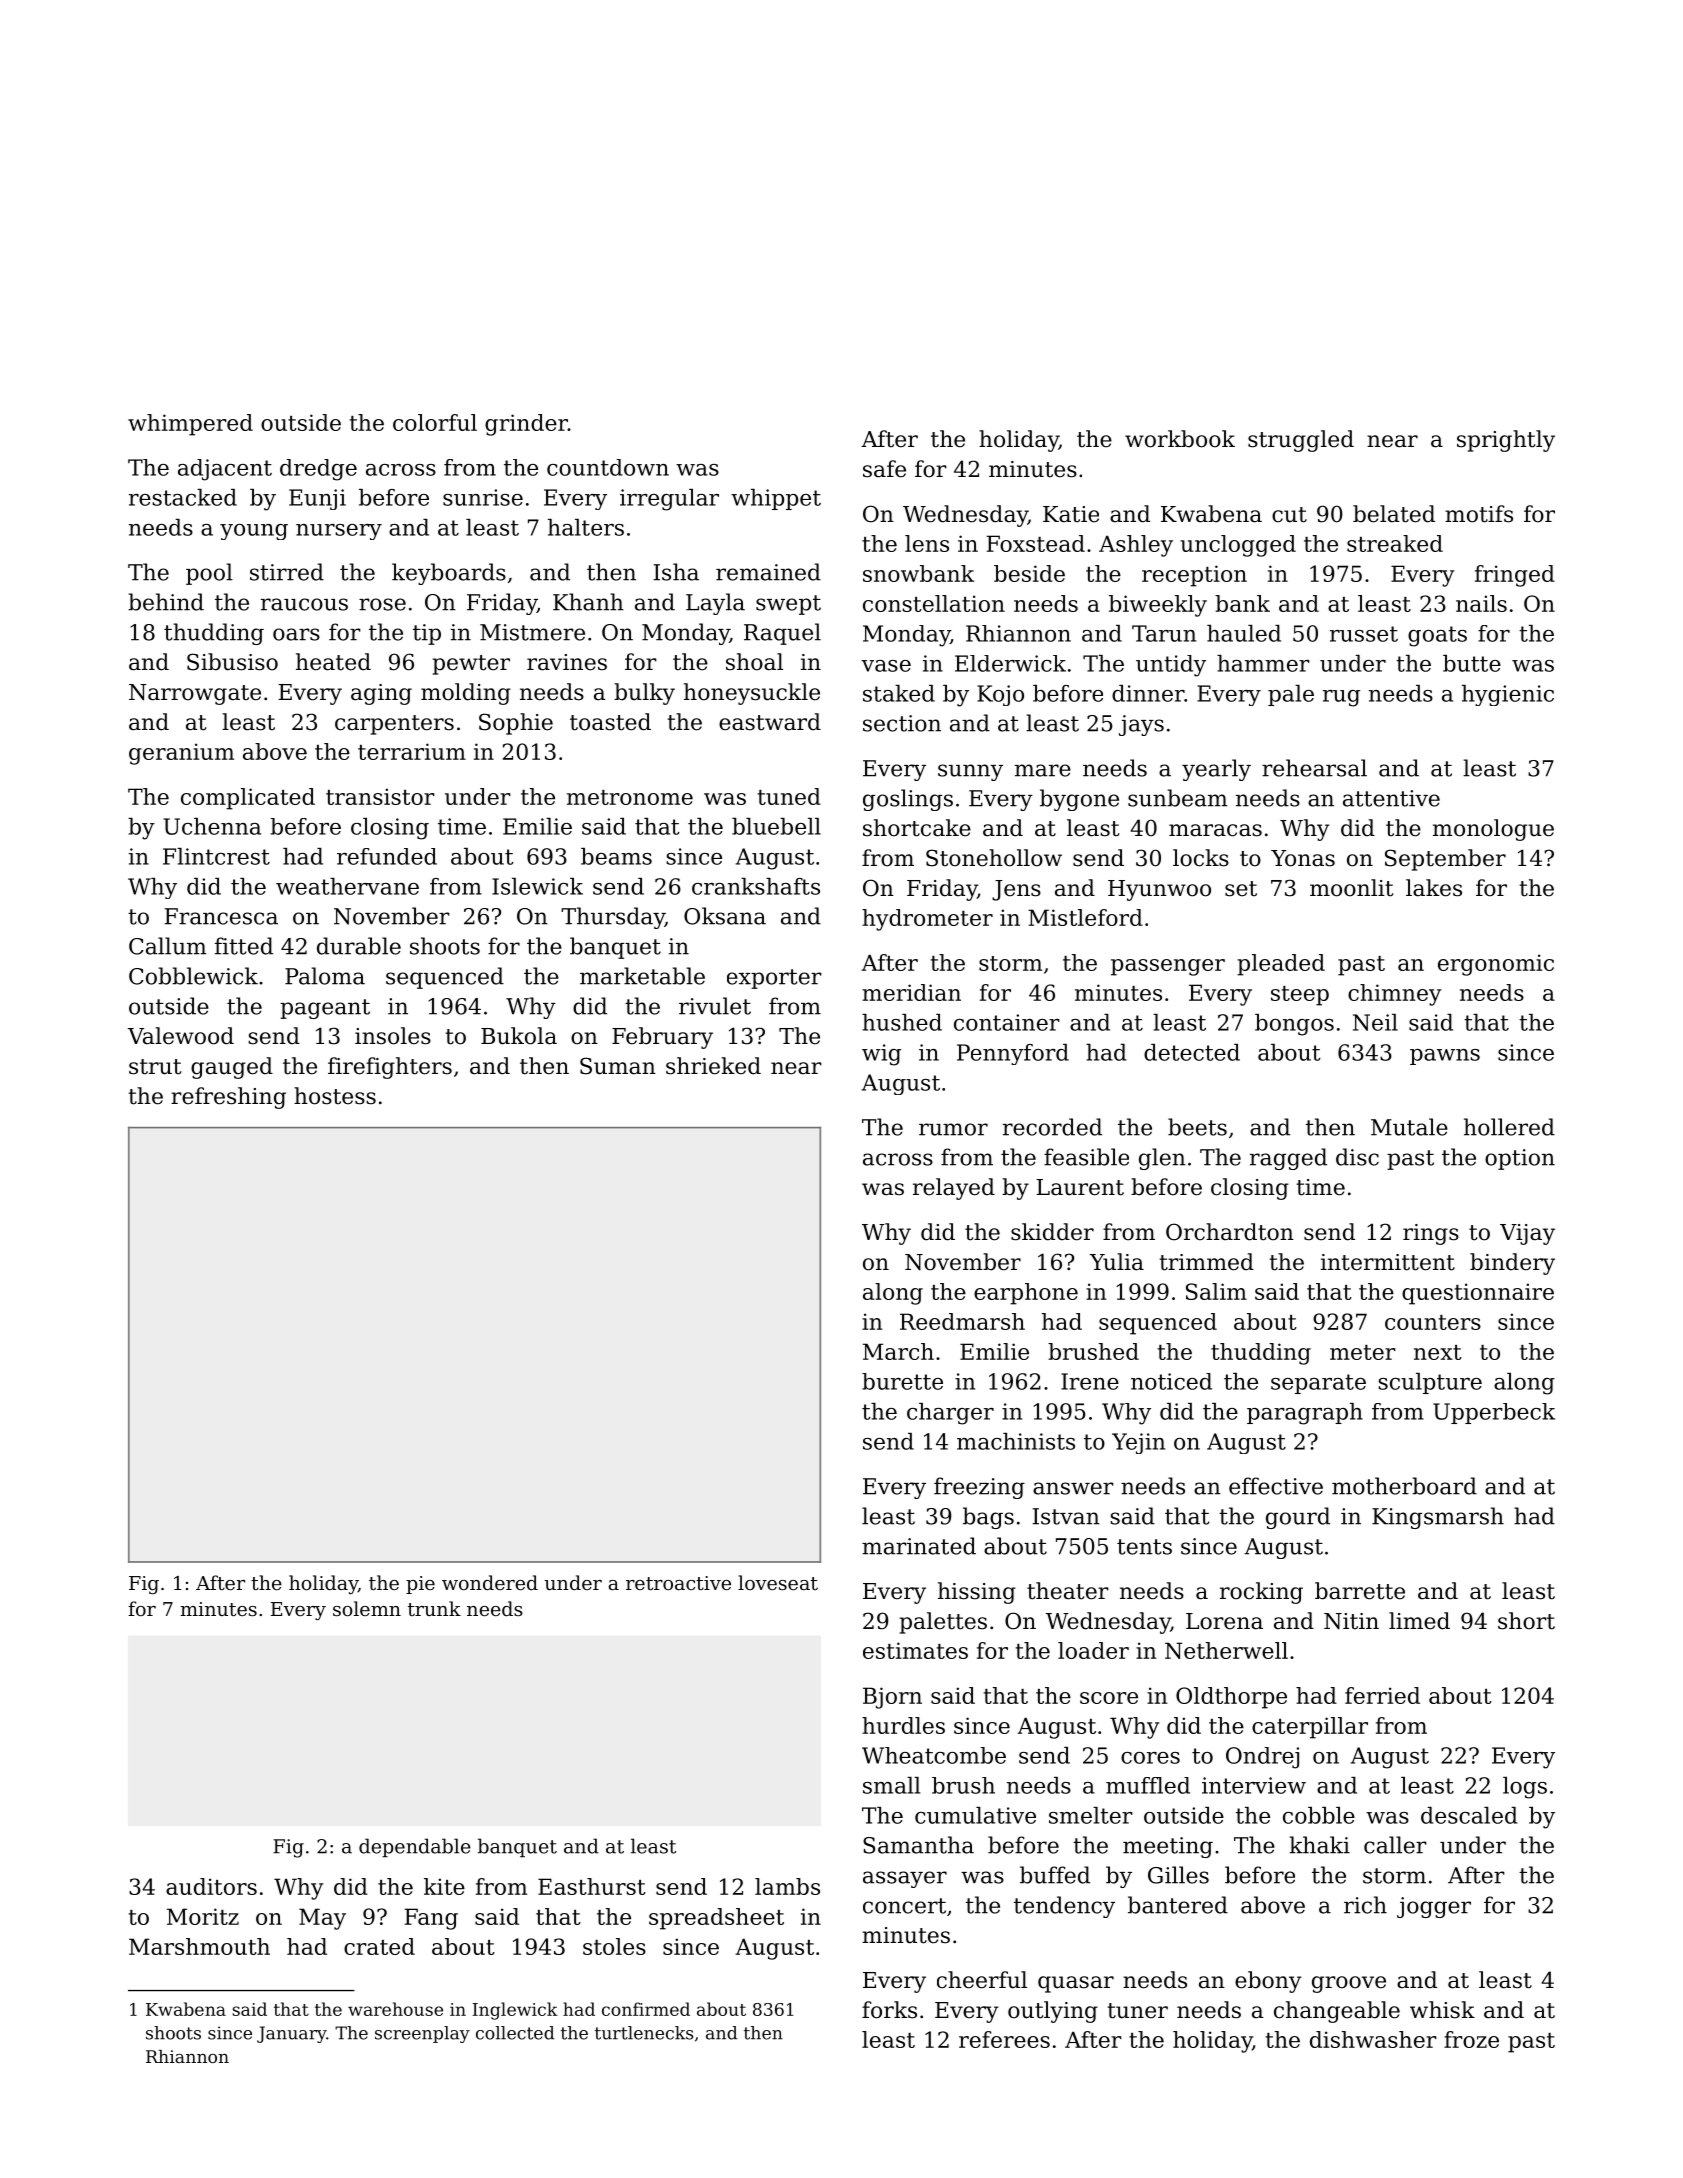 The image size is (1683, 2178). Describe the element at coordinates (483, 497) in the page. I see `sunrise` at that location.
